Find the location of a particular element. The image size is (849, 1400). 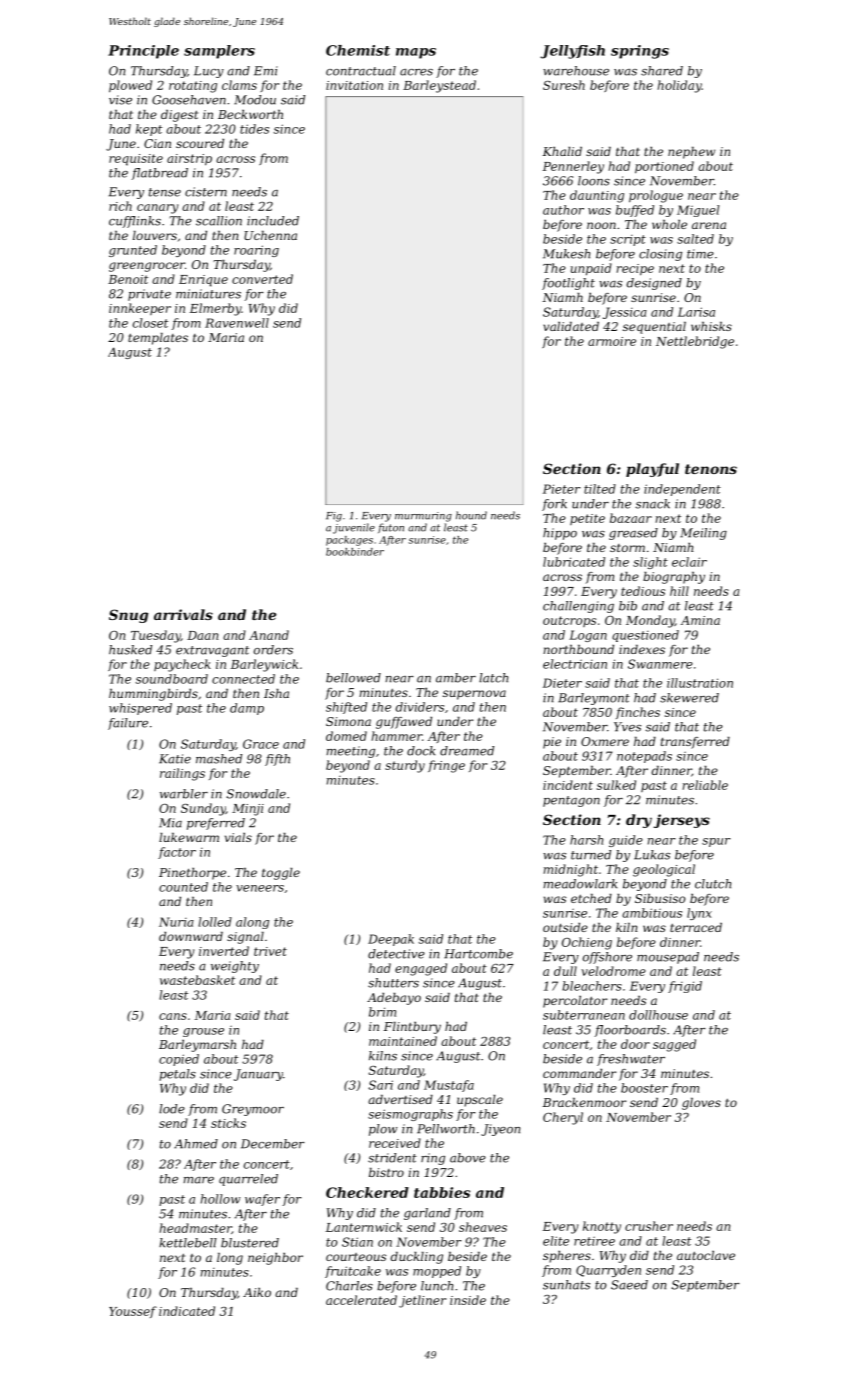

Jellyfish is located at coordinates (572, 52).
